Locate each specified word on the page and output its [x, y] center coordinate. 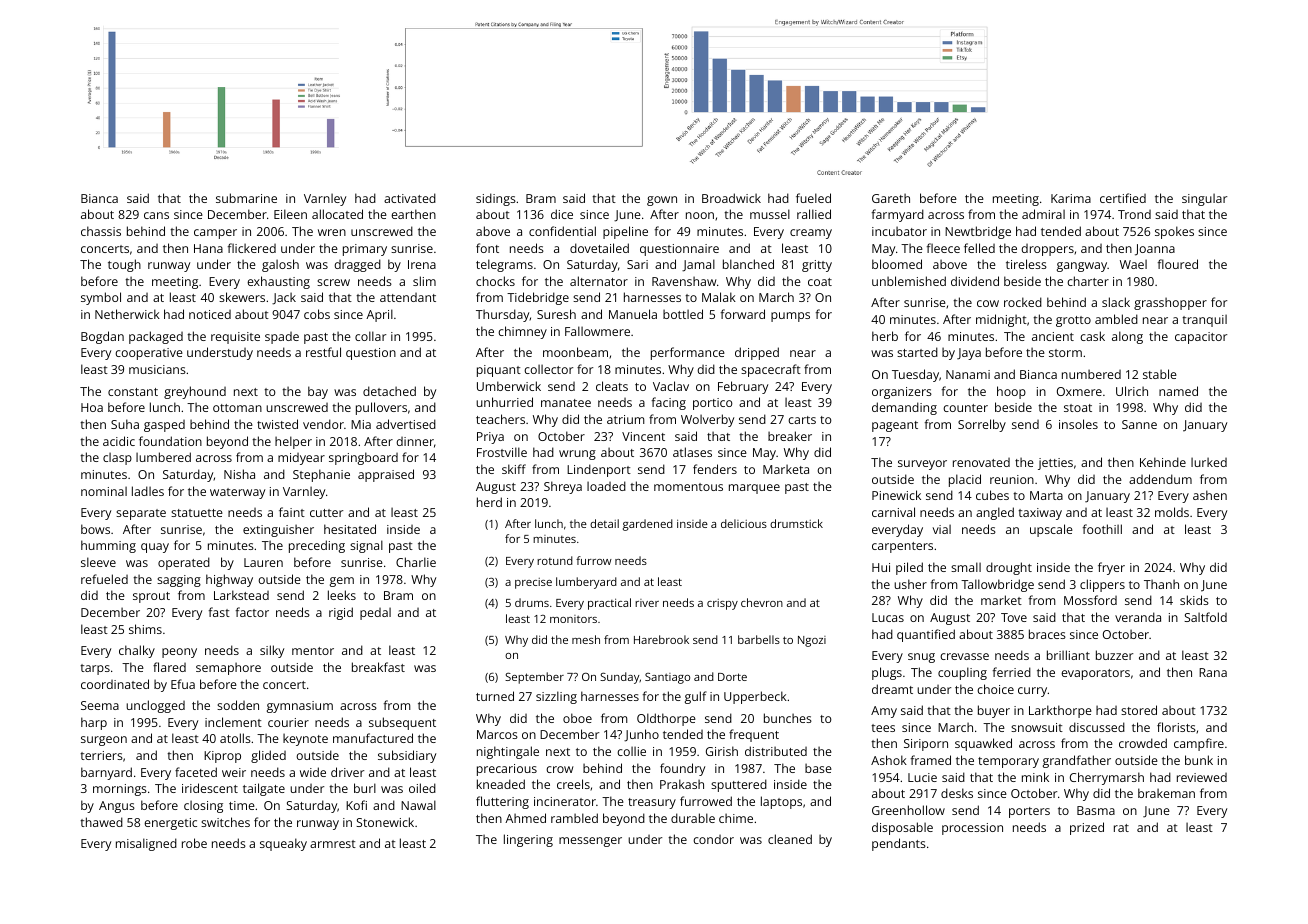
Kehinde [1163, 462]
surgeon [104, 741]
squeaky [283, 844]
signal [366, 546]
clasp [117, 458]
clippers [1102, 585]
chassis [101, 231]
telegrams [504, 265]
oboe [577, 718]
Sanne [1139, 424]
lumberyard [586, 583]
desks [957, 793]
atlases [692, 452]
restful [323, 352]
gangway [1082, 267]
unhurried [504, 402]
